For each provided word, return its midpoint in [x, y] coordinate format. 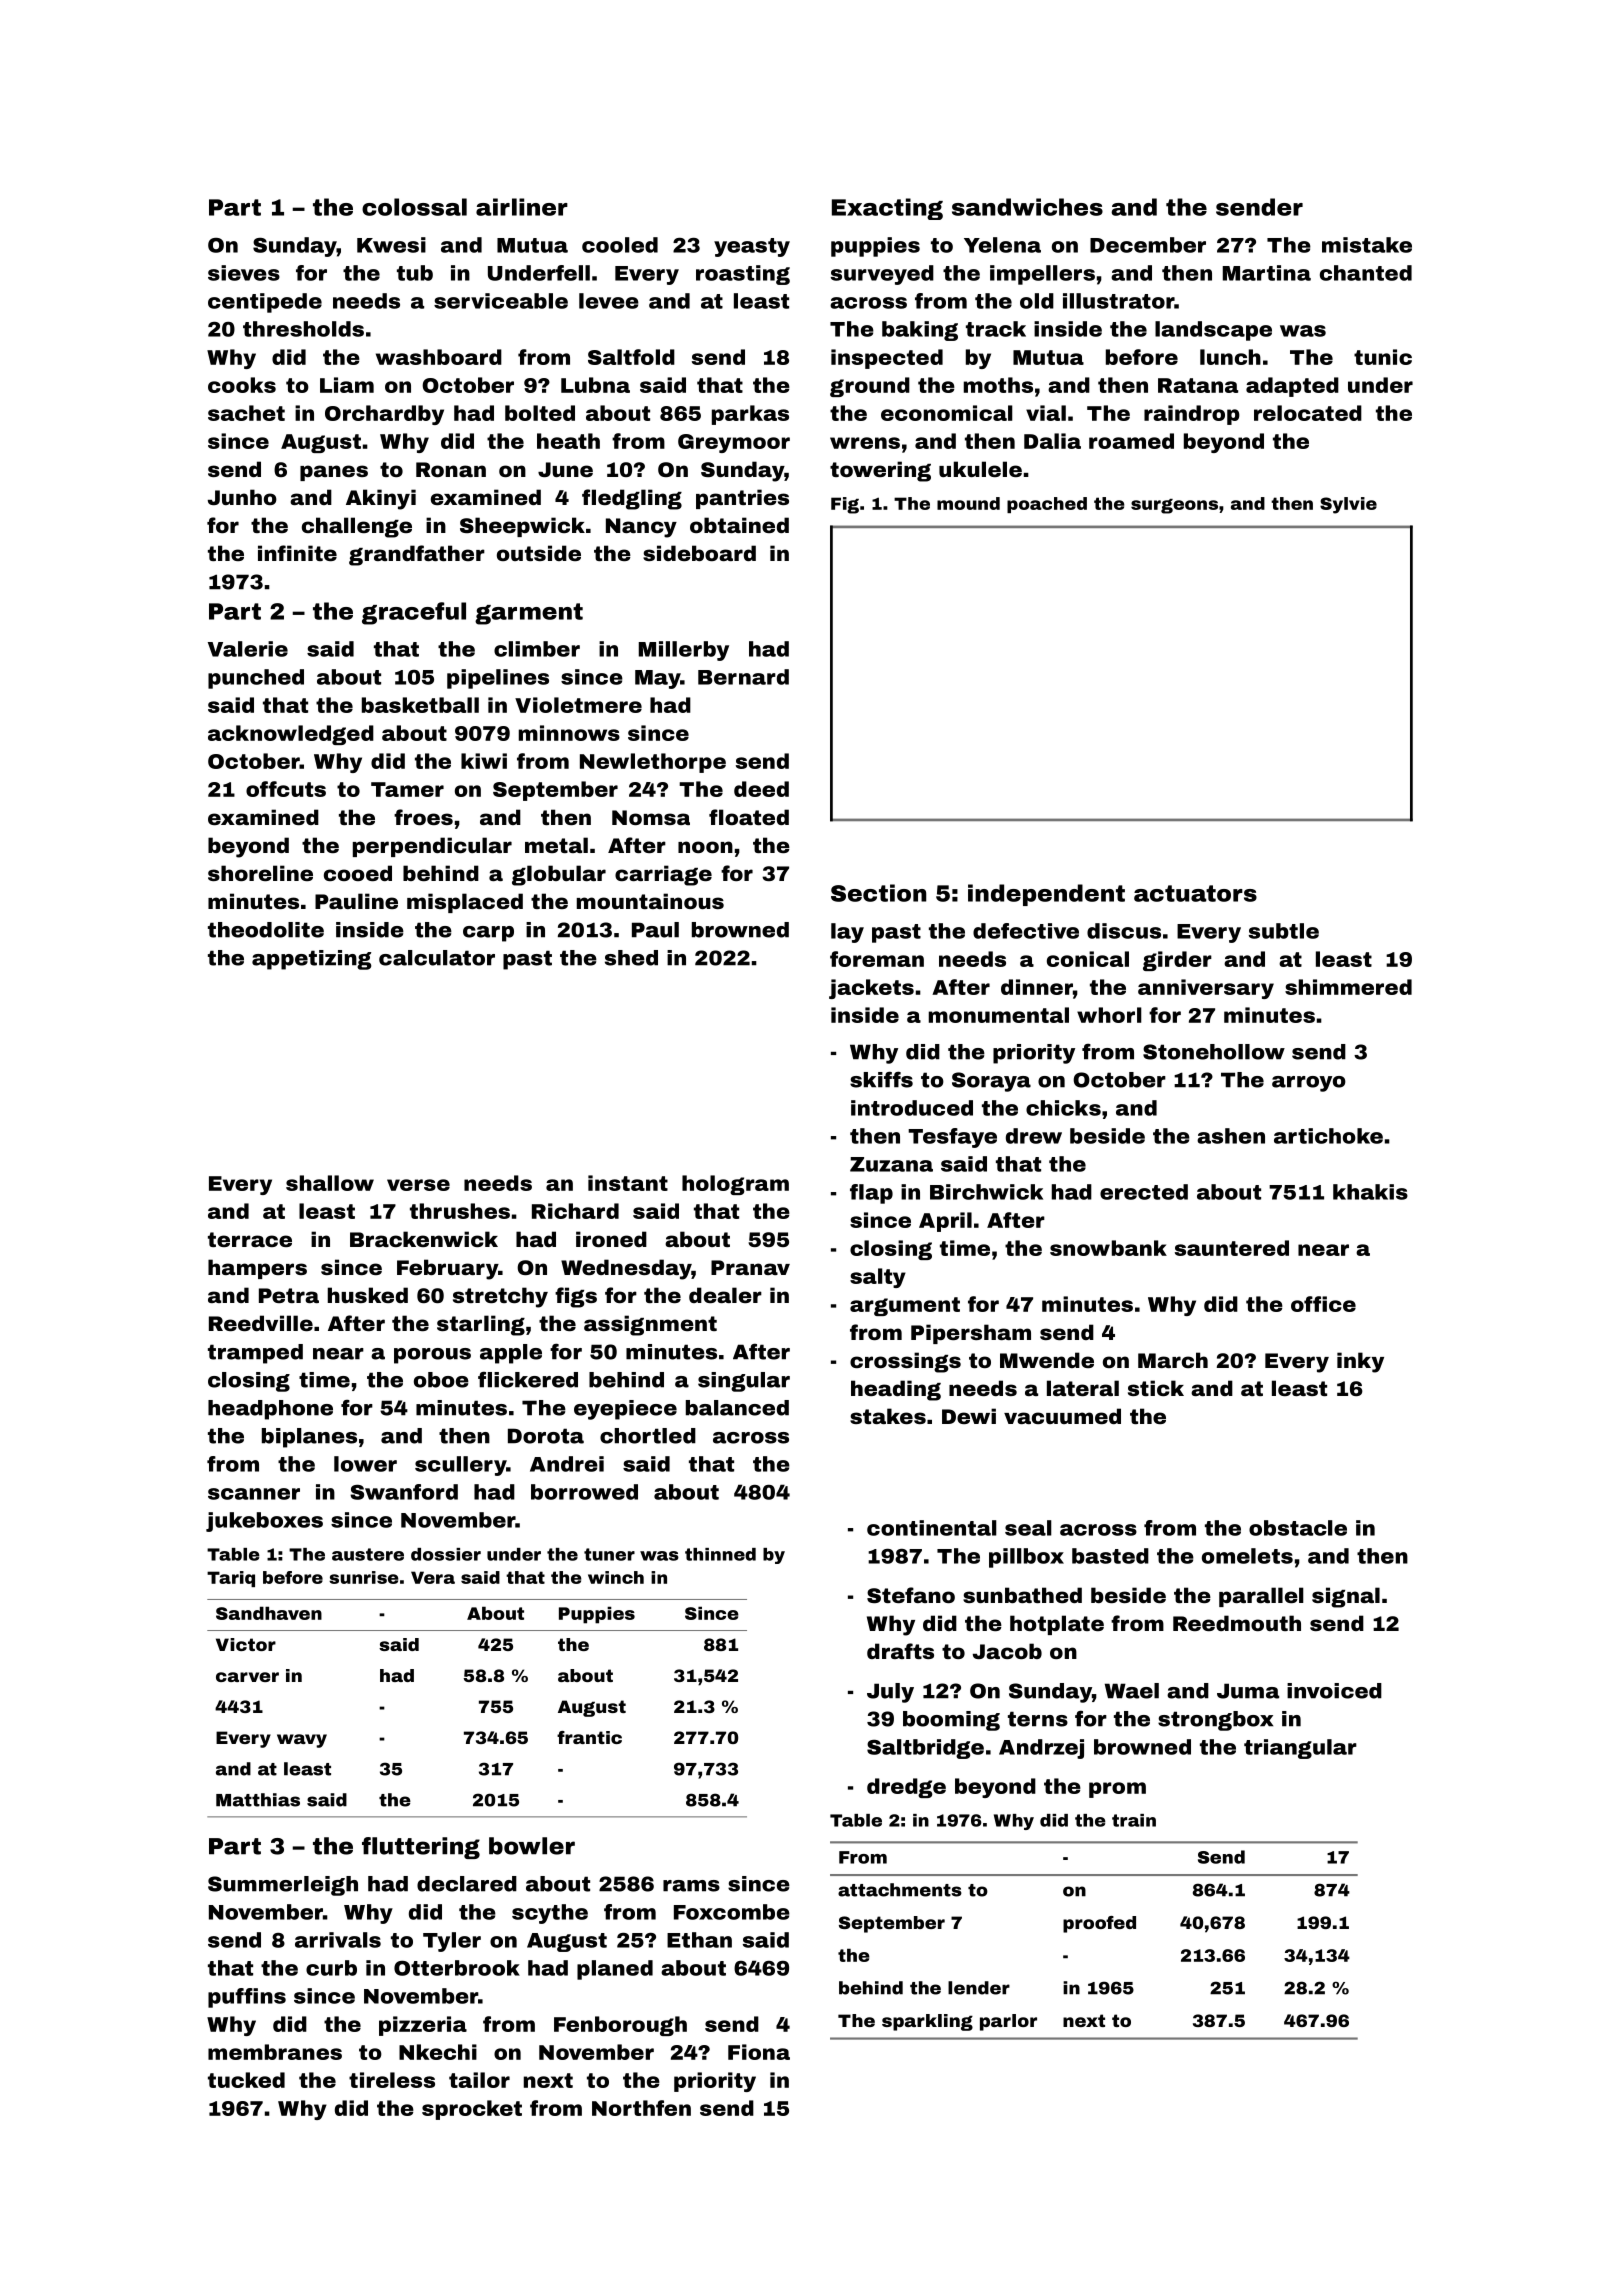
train [1134, 1820]
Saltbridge [925, 1749]
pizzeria [423, 2026]
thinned [720, 1554]
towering [880, 471]
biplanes [309, 1438]
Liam [347, 385]
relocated [1308, 413]
